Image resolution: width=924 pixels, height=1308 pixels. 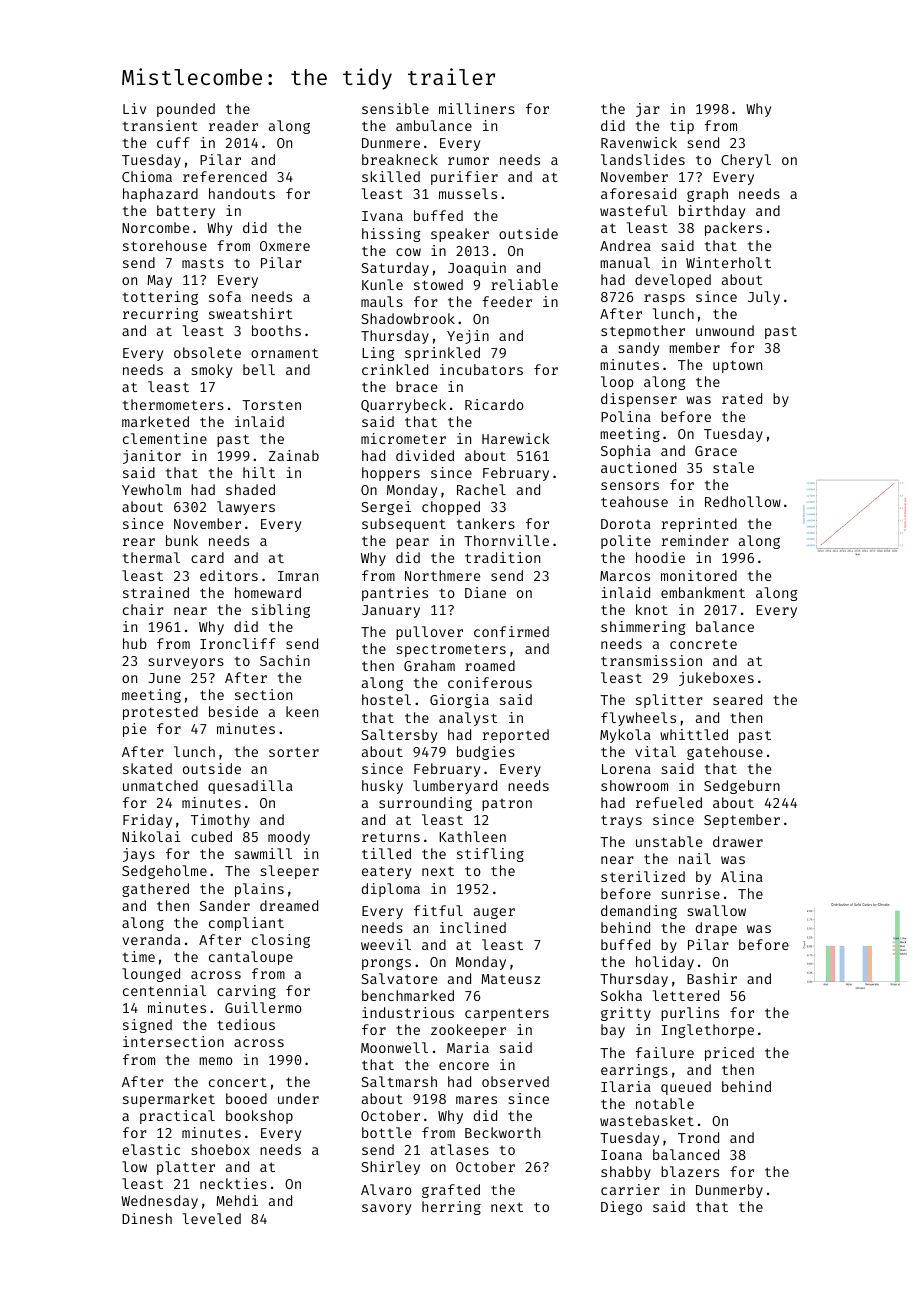 I want to click on Saltersby, so click(x=399, y=736).
